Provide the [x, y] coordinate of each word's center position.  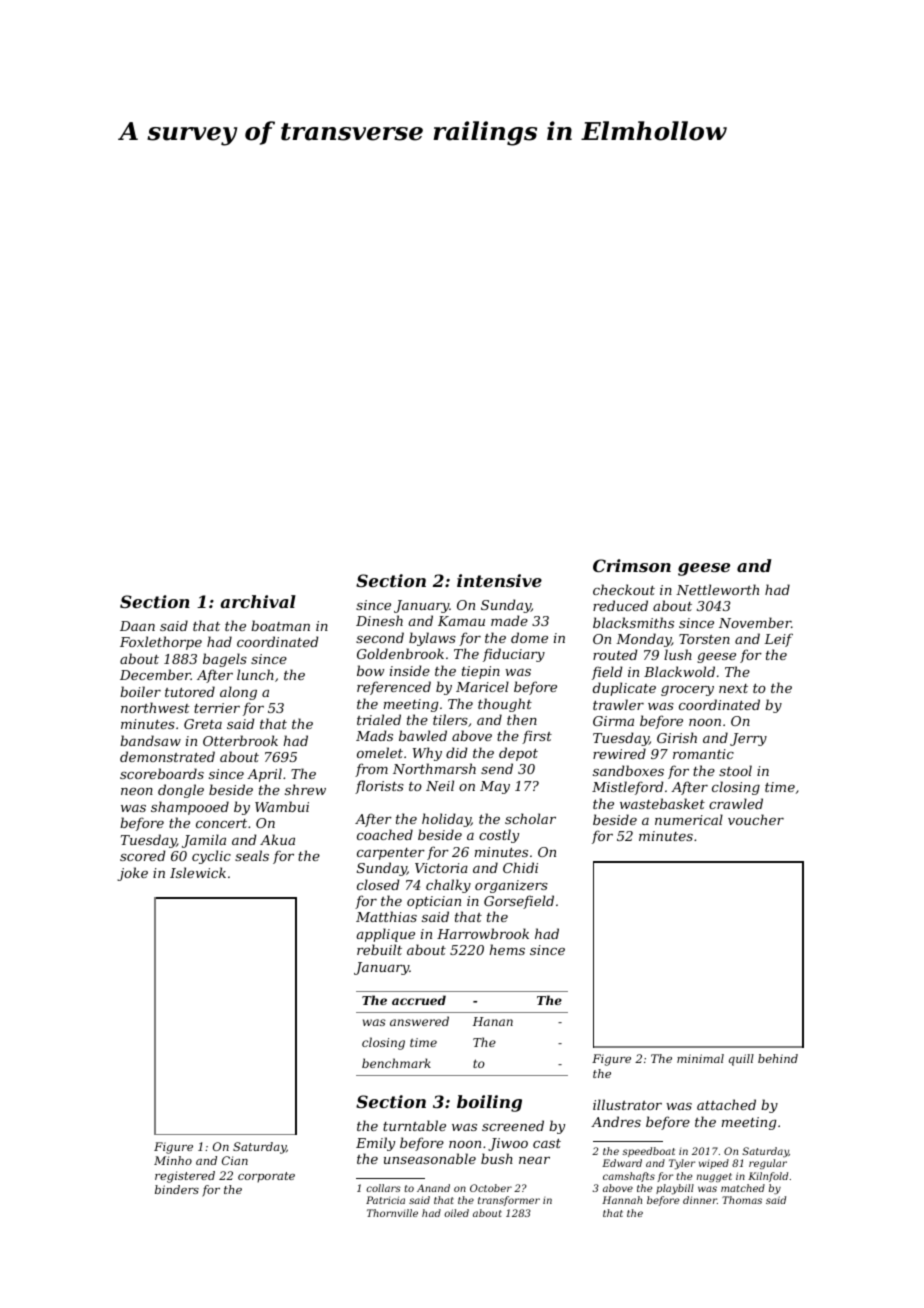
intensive [499, 580]
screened [513, 1125]
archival [258, 601]
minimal [700, 1058]
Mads [374, 735]
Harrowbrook [483, 933]
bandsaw [150, 740]
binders [177, 1189]
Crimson [632, 565]
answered [419, 1021]
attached [726, 1104]
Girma [613, 721]
